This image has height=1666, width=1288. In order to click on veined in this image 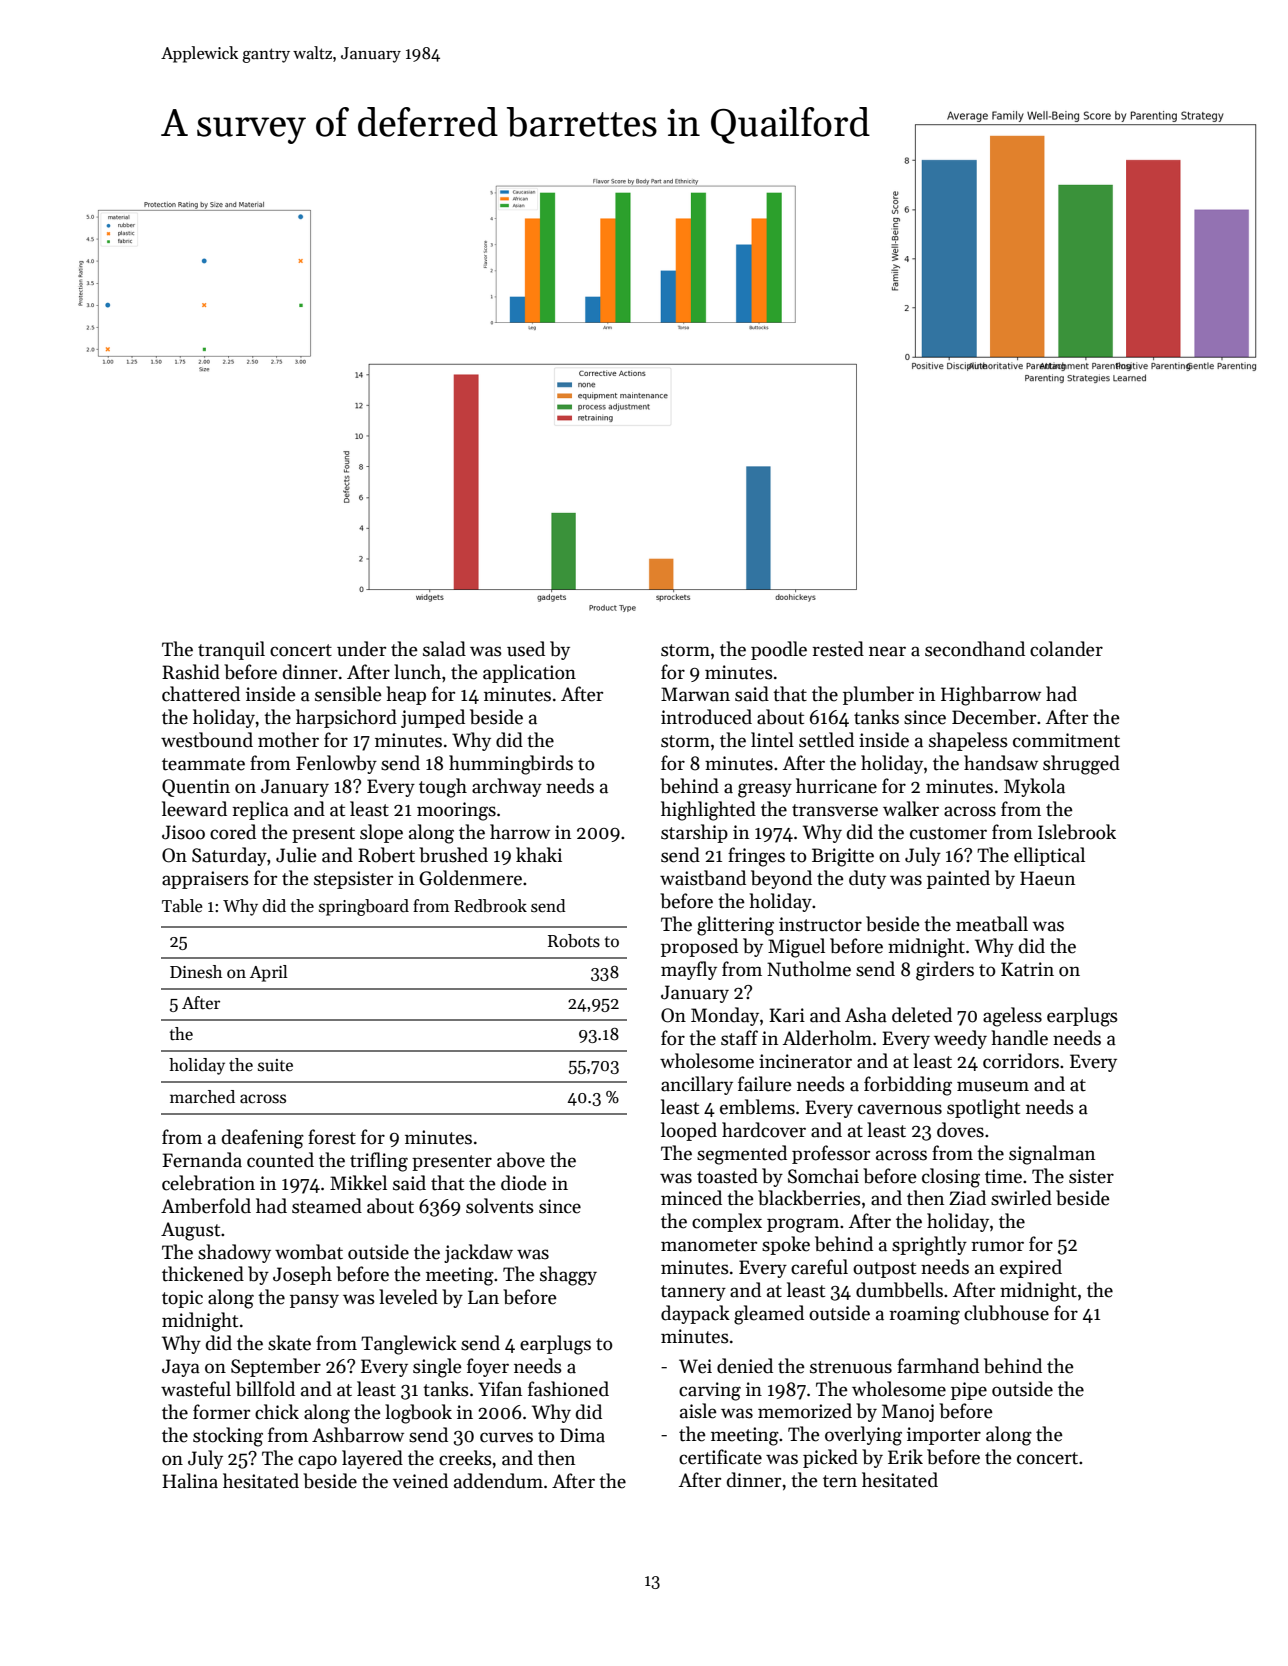, I will do `click(420, 1481)`.
